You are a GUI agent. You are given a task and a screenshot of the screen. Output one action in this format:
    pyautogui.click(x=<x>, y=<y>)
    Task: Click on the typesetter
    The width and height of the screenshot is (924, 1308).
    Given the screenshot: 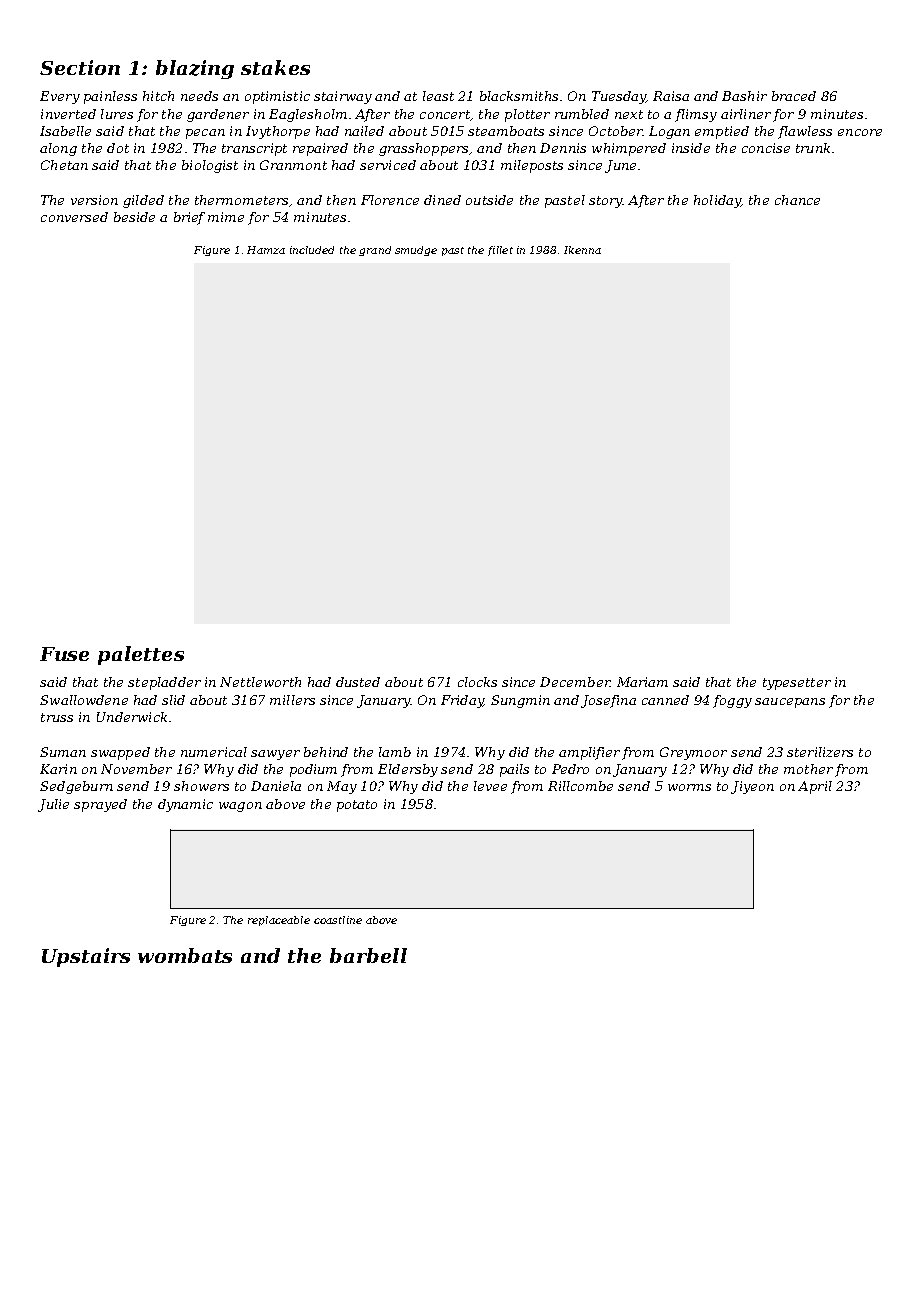 What is the action you would take?
    pyautogui.click(x=797, y=684)
